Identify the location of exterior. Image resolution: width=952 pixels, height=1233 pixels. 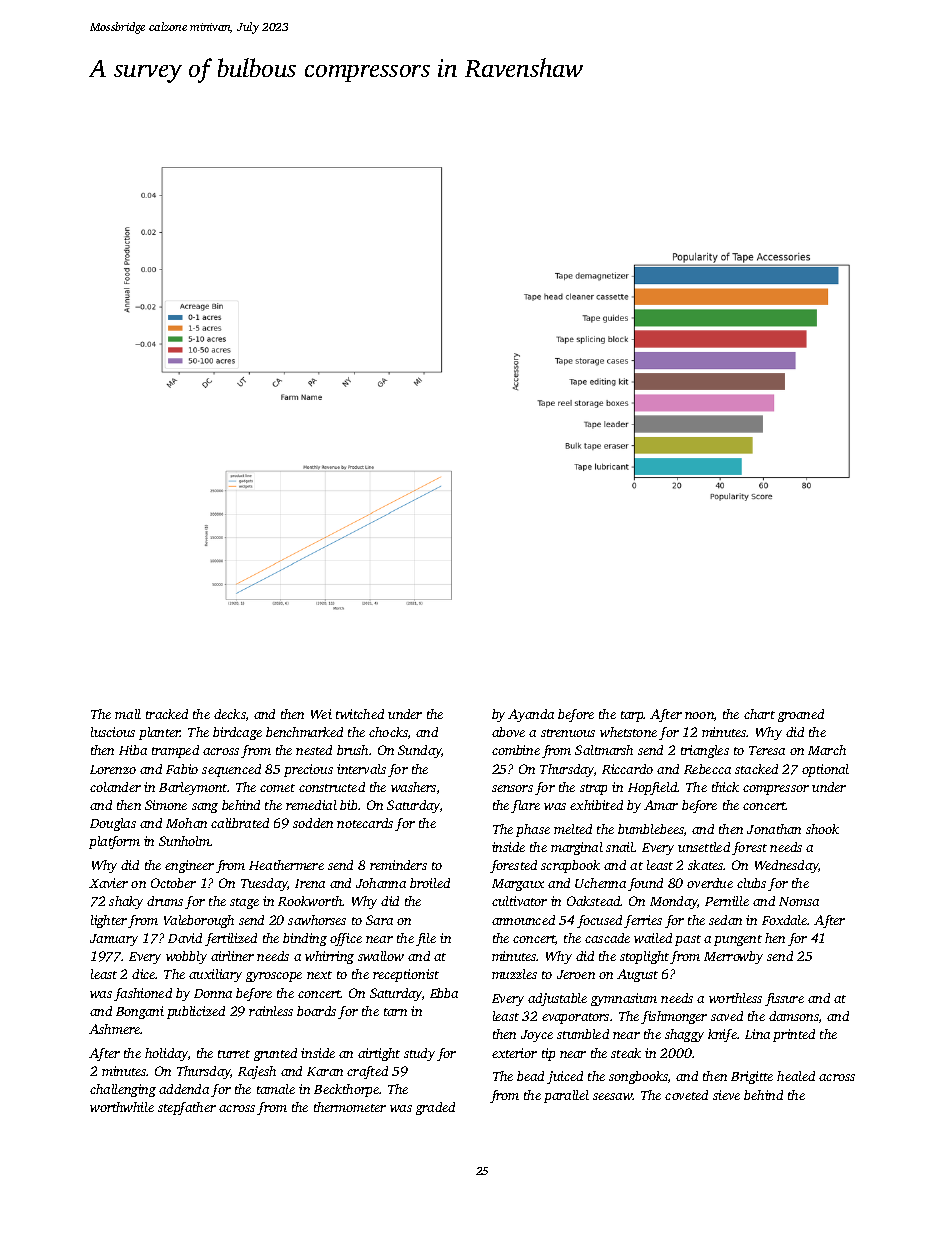
(514, 1053).
